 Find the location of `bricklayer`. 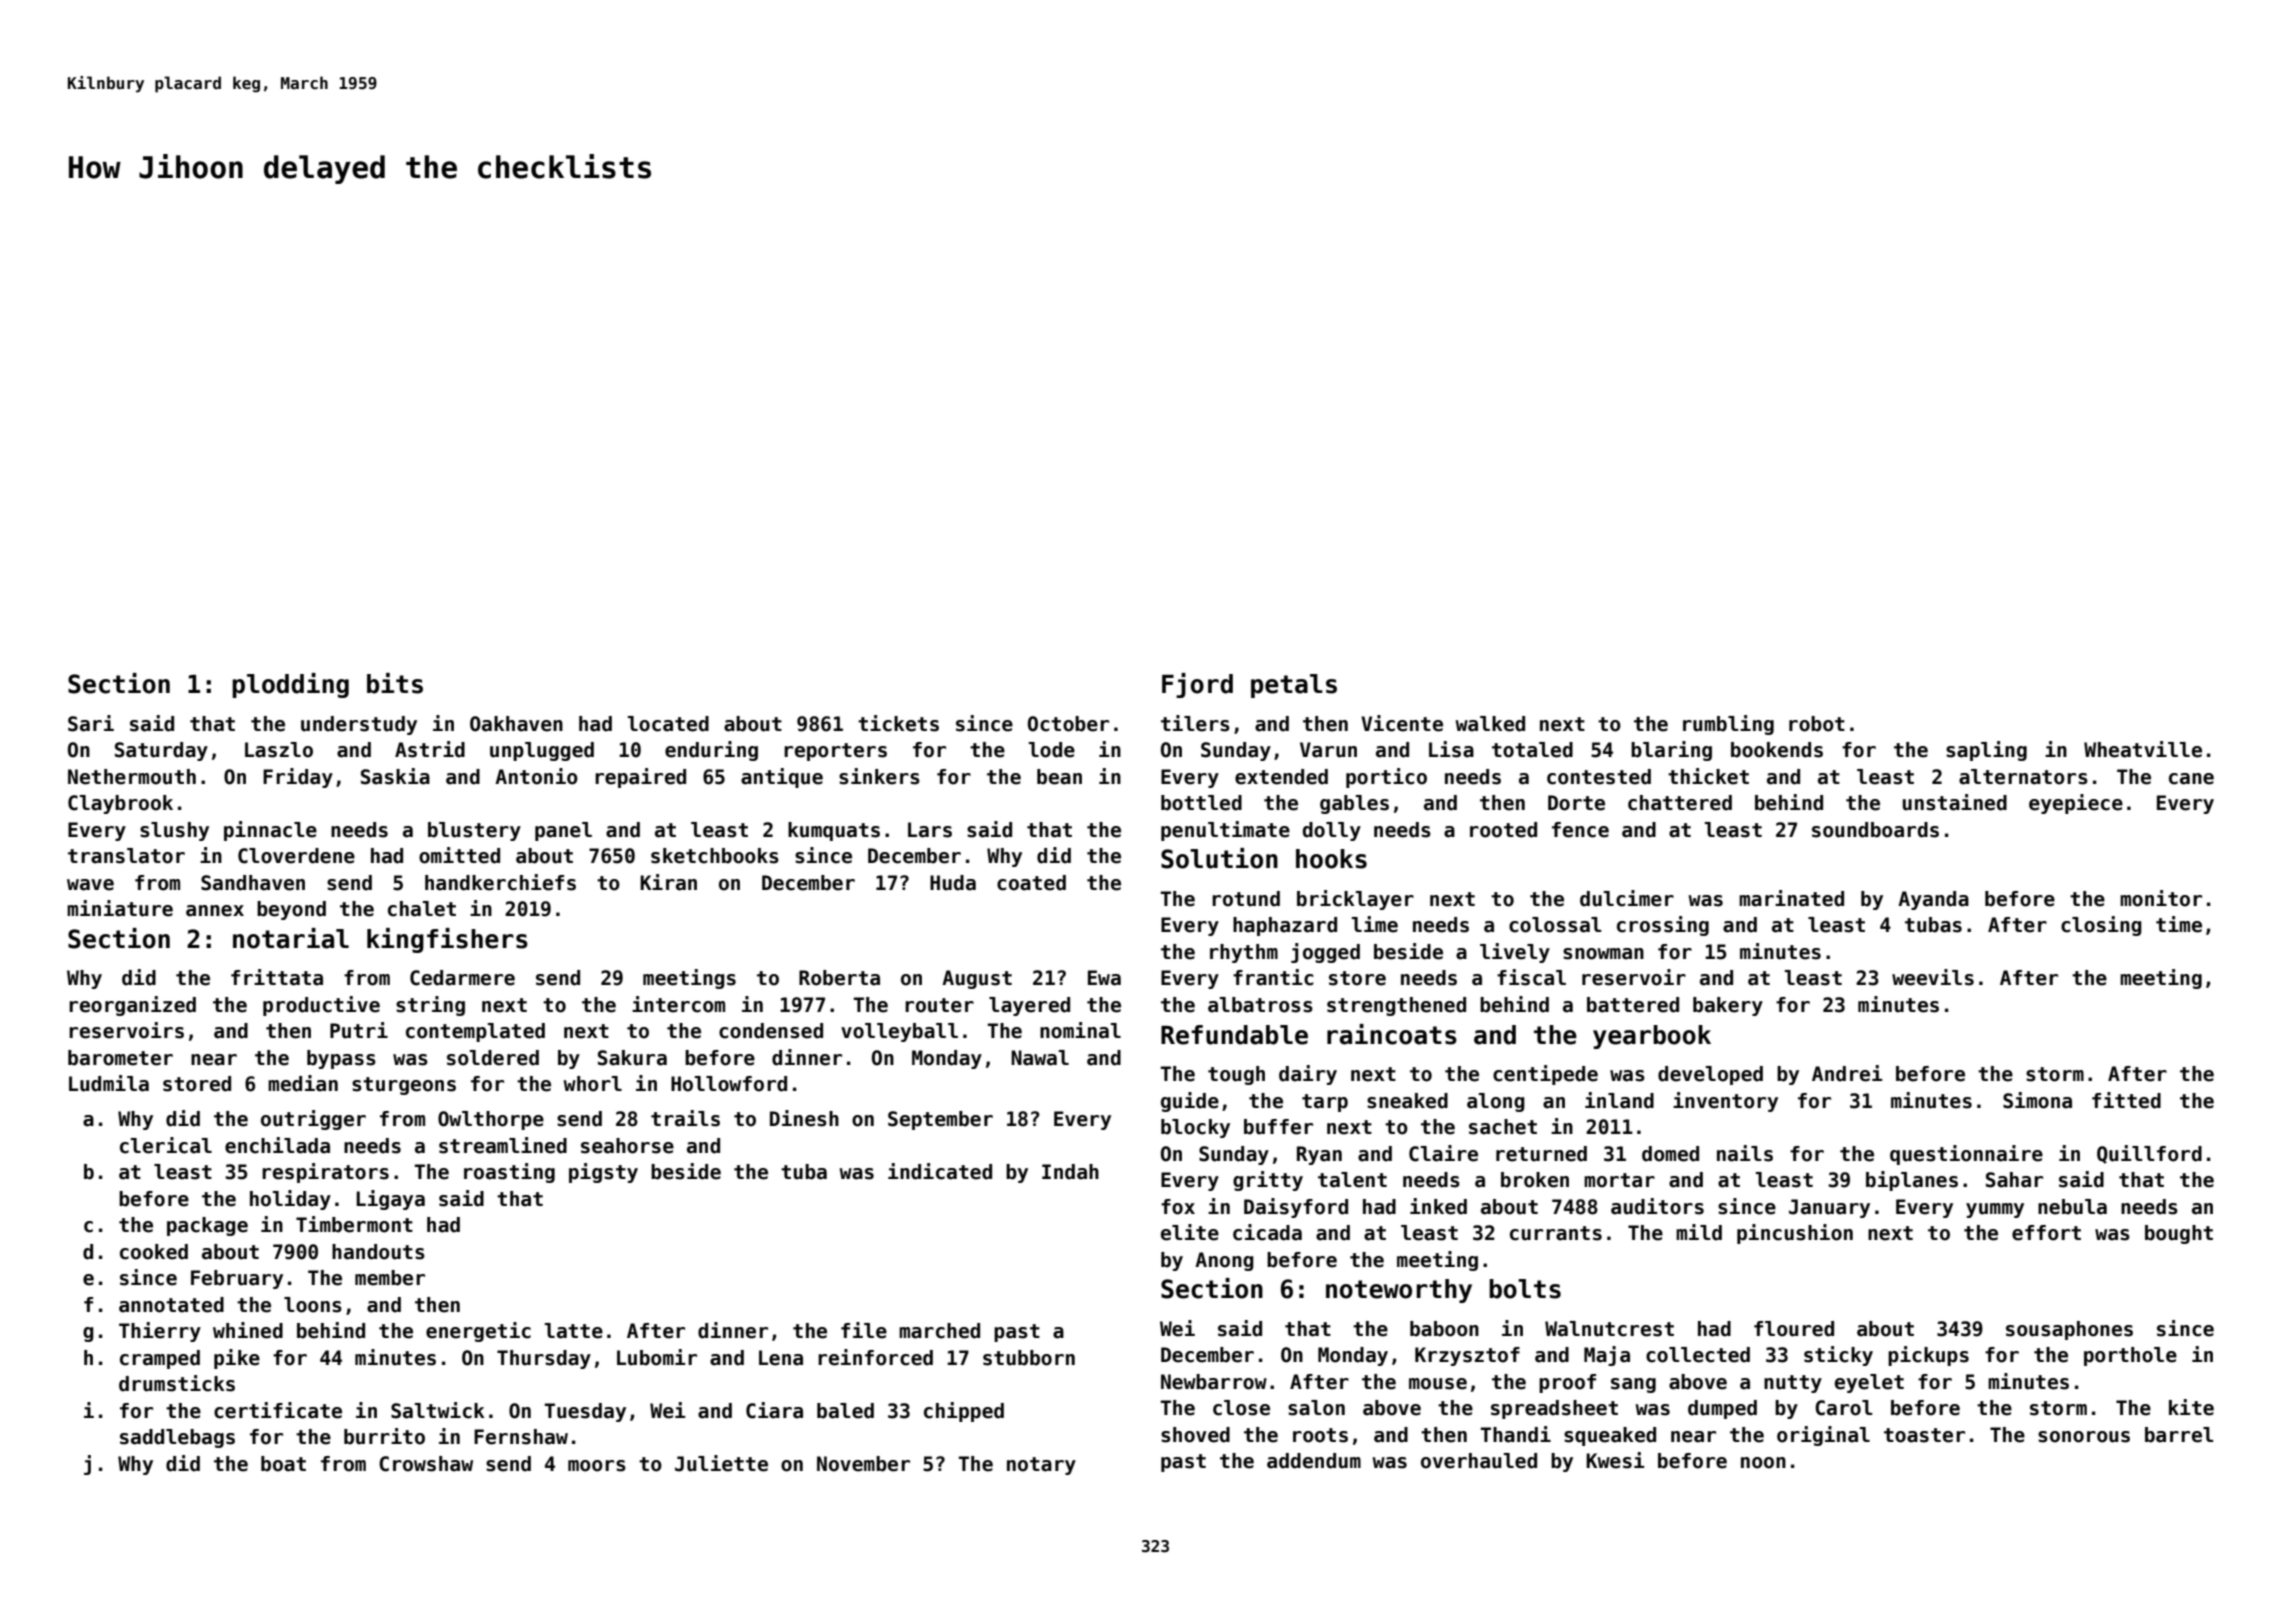

bricklayer is located at coordinates (1355, 900).
